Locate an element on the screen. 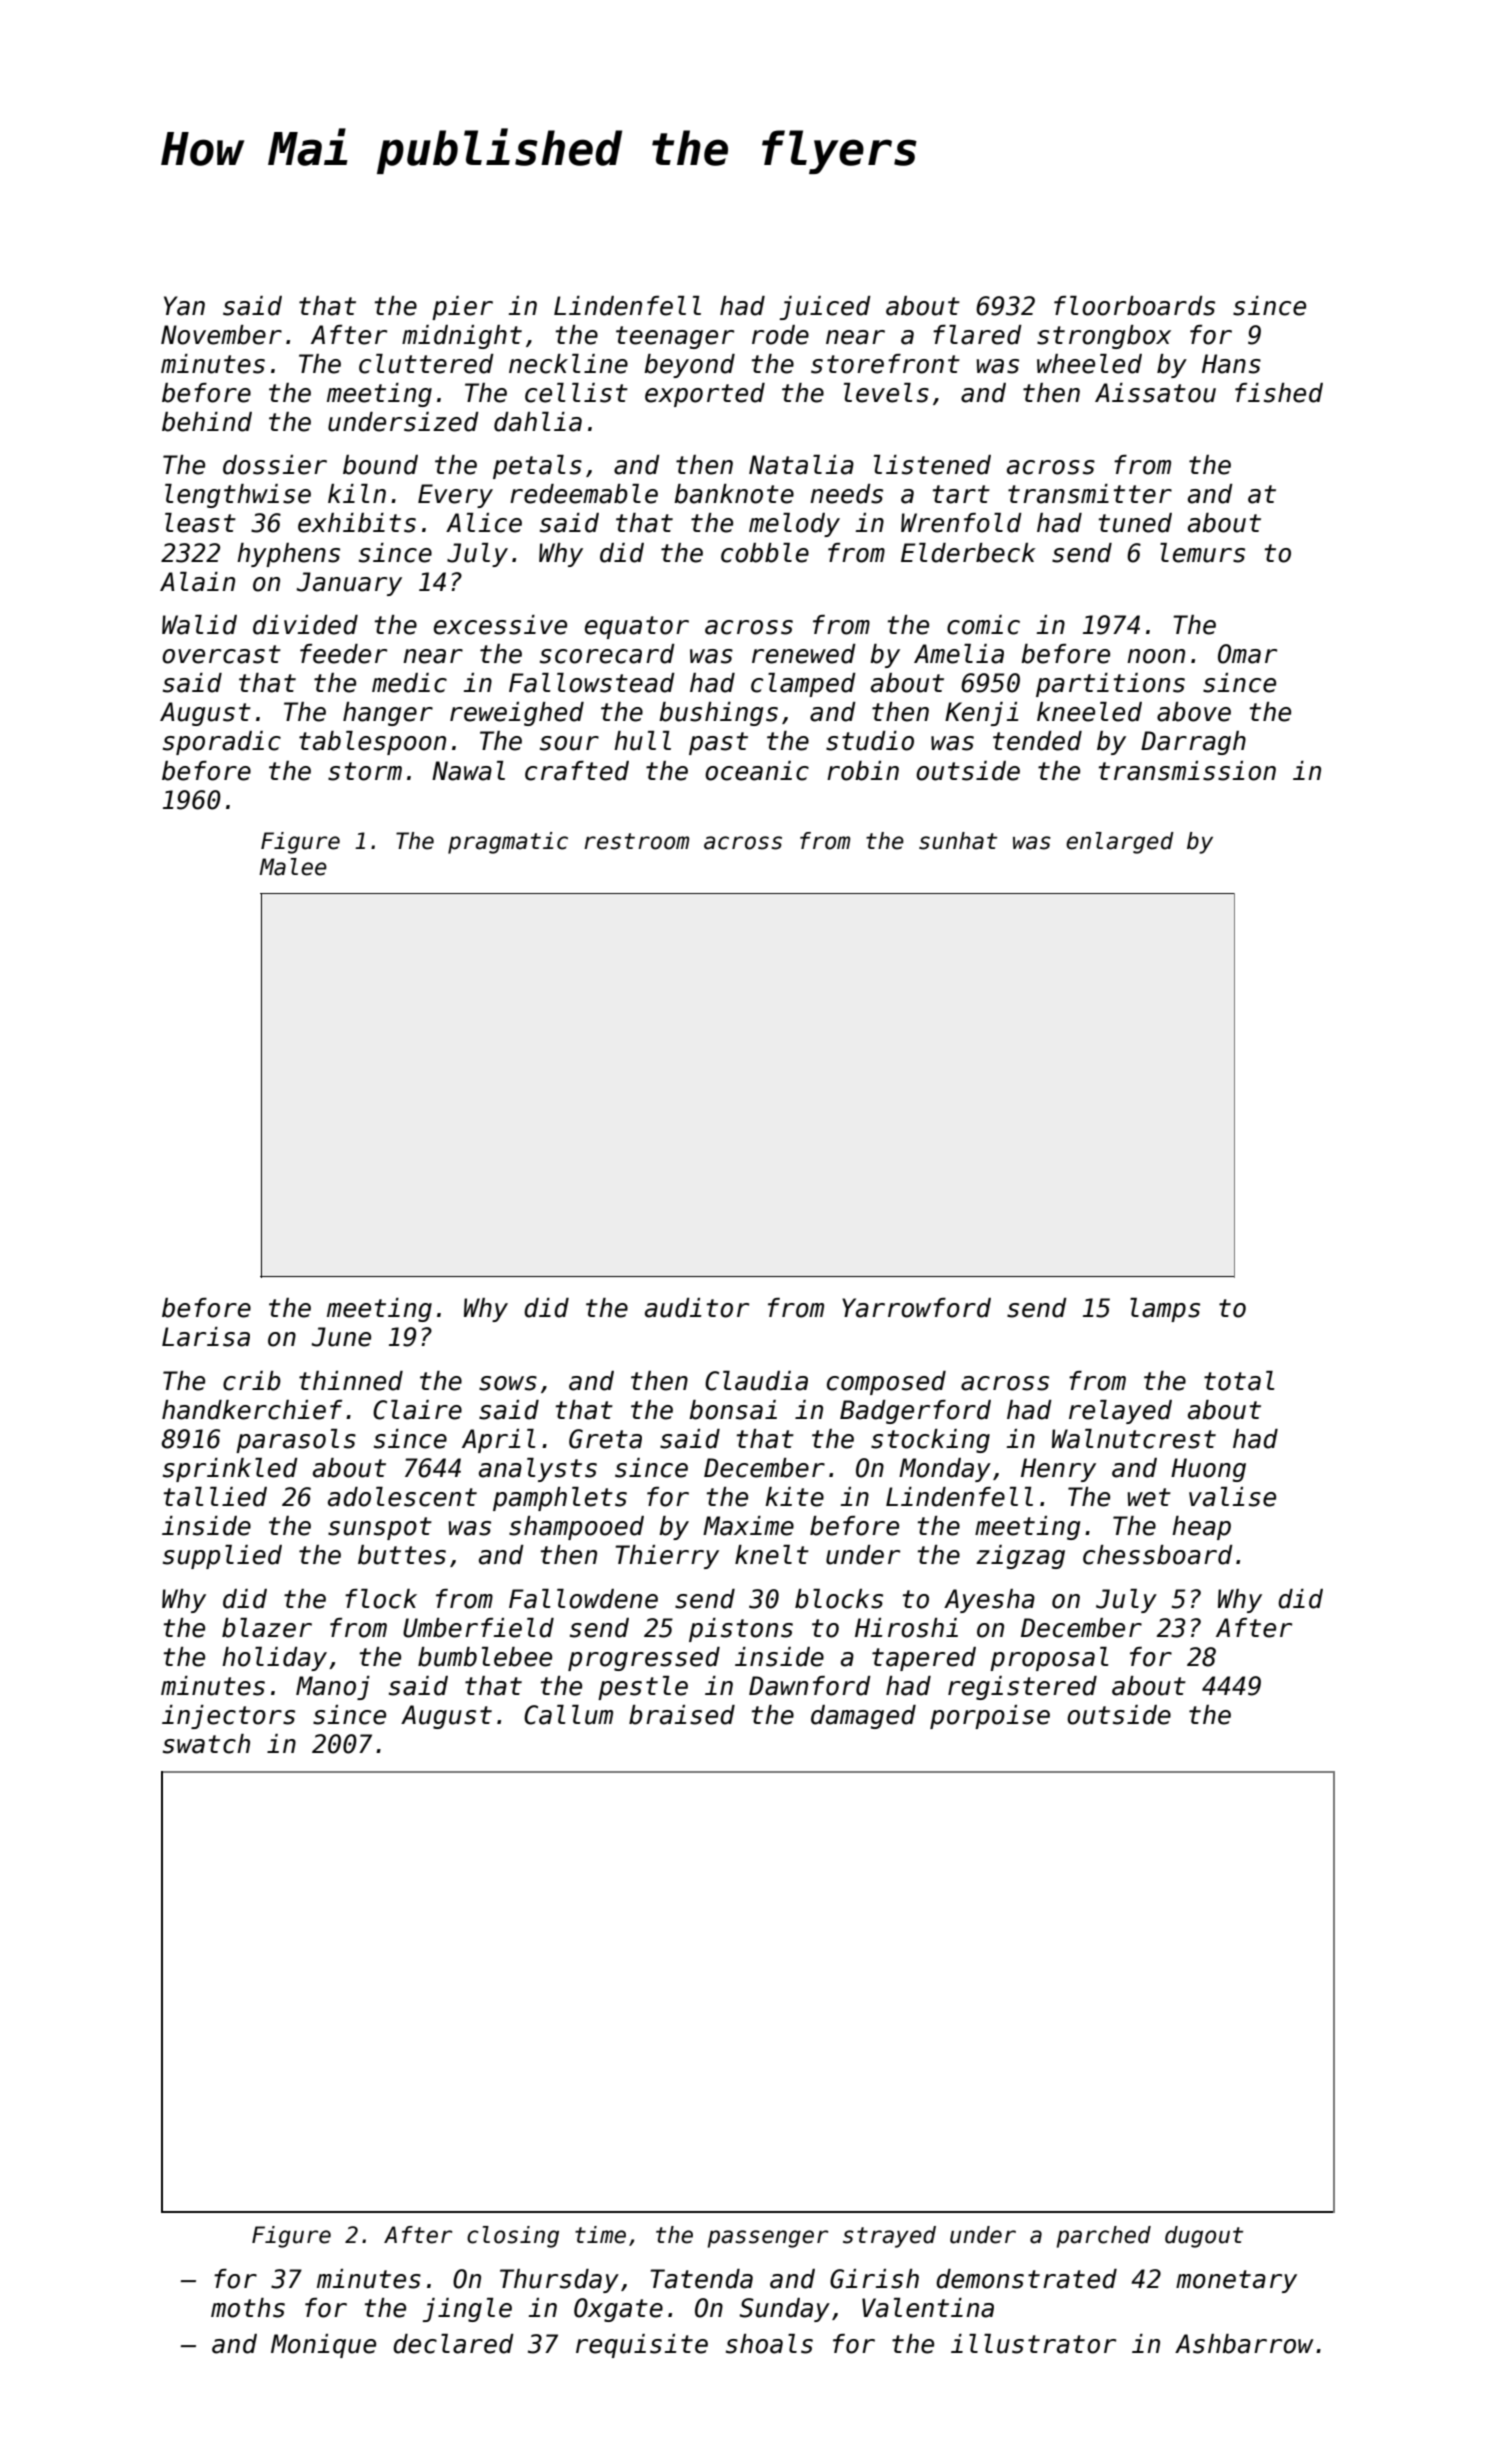  neckline is located at coordinates (568, 364).
